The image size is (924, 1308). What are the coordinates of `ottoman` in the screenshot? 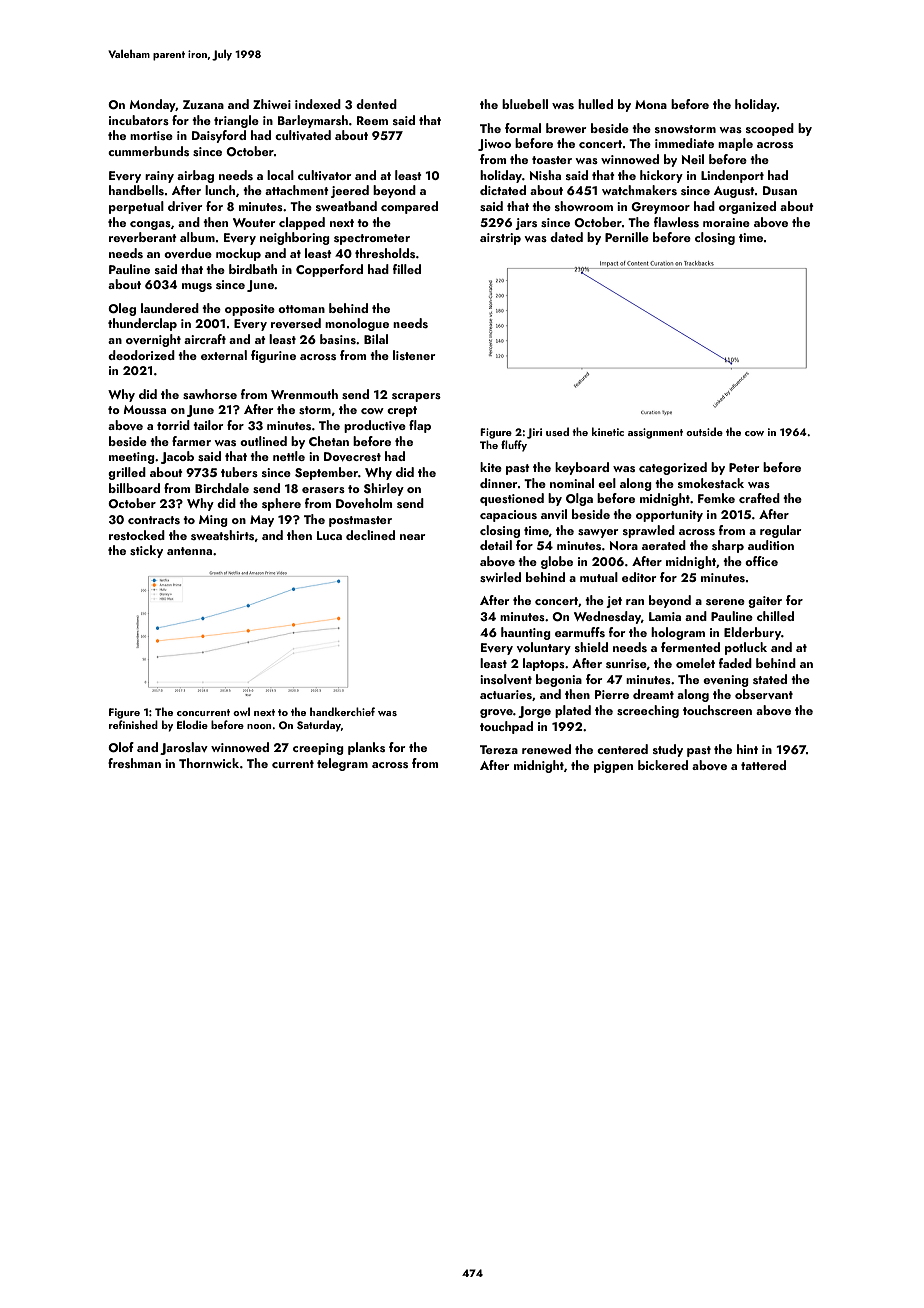 It's located at (301, 309).
